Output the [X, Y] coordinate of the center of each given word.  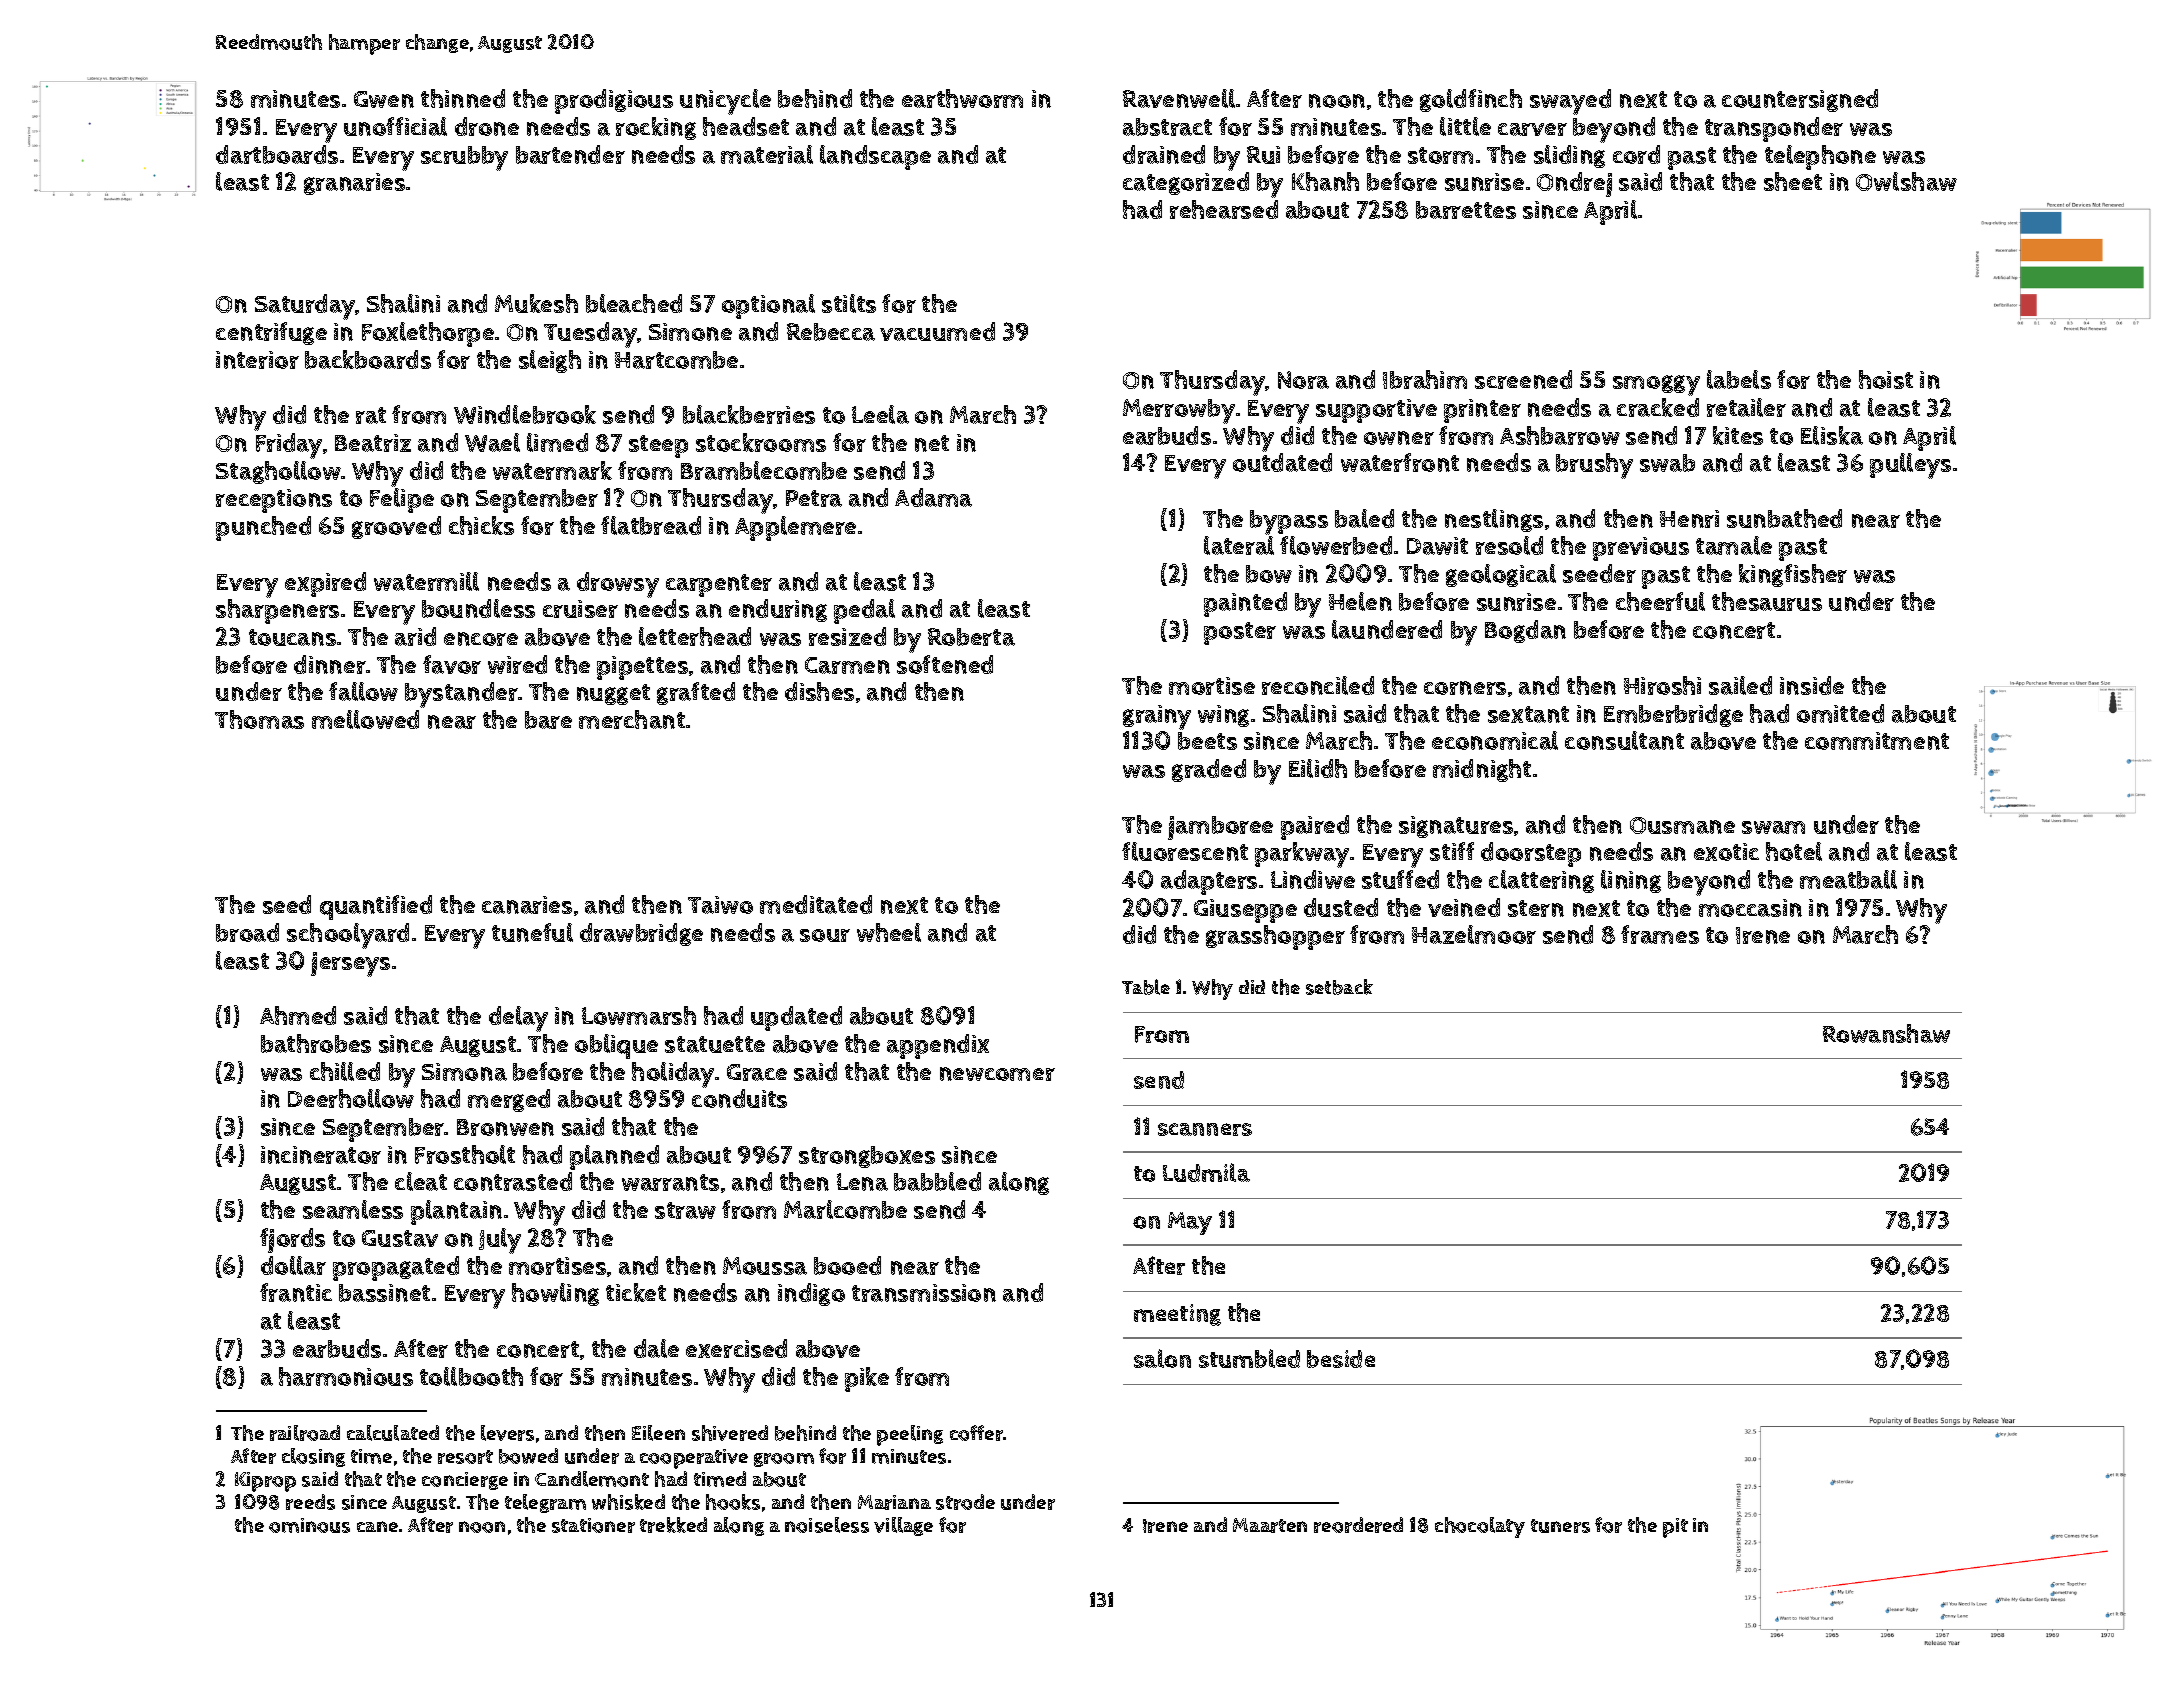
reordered [1358, 1525]
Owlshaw [1906, 181]
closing [313, 1457]
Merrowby [1179, 411]
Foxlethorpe [428, 334]
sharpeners [277, 611]
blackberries [749, 414]
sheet [1793, 181]
